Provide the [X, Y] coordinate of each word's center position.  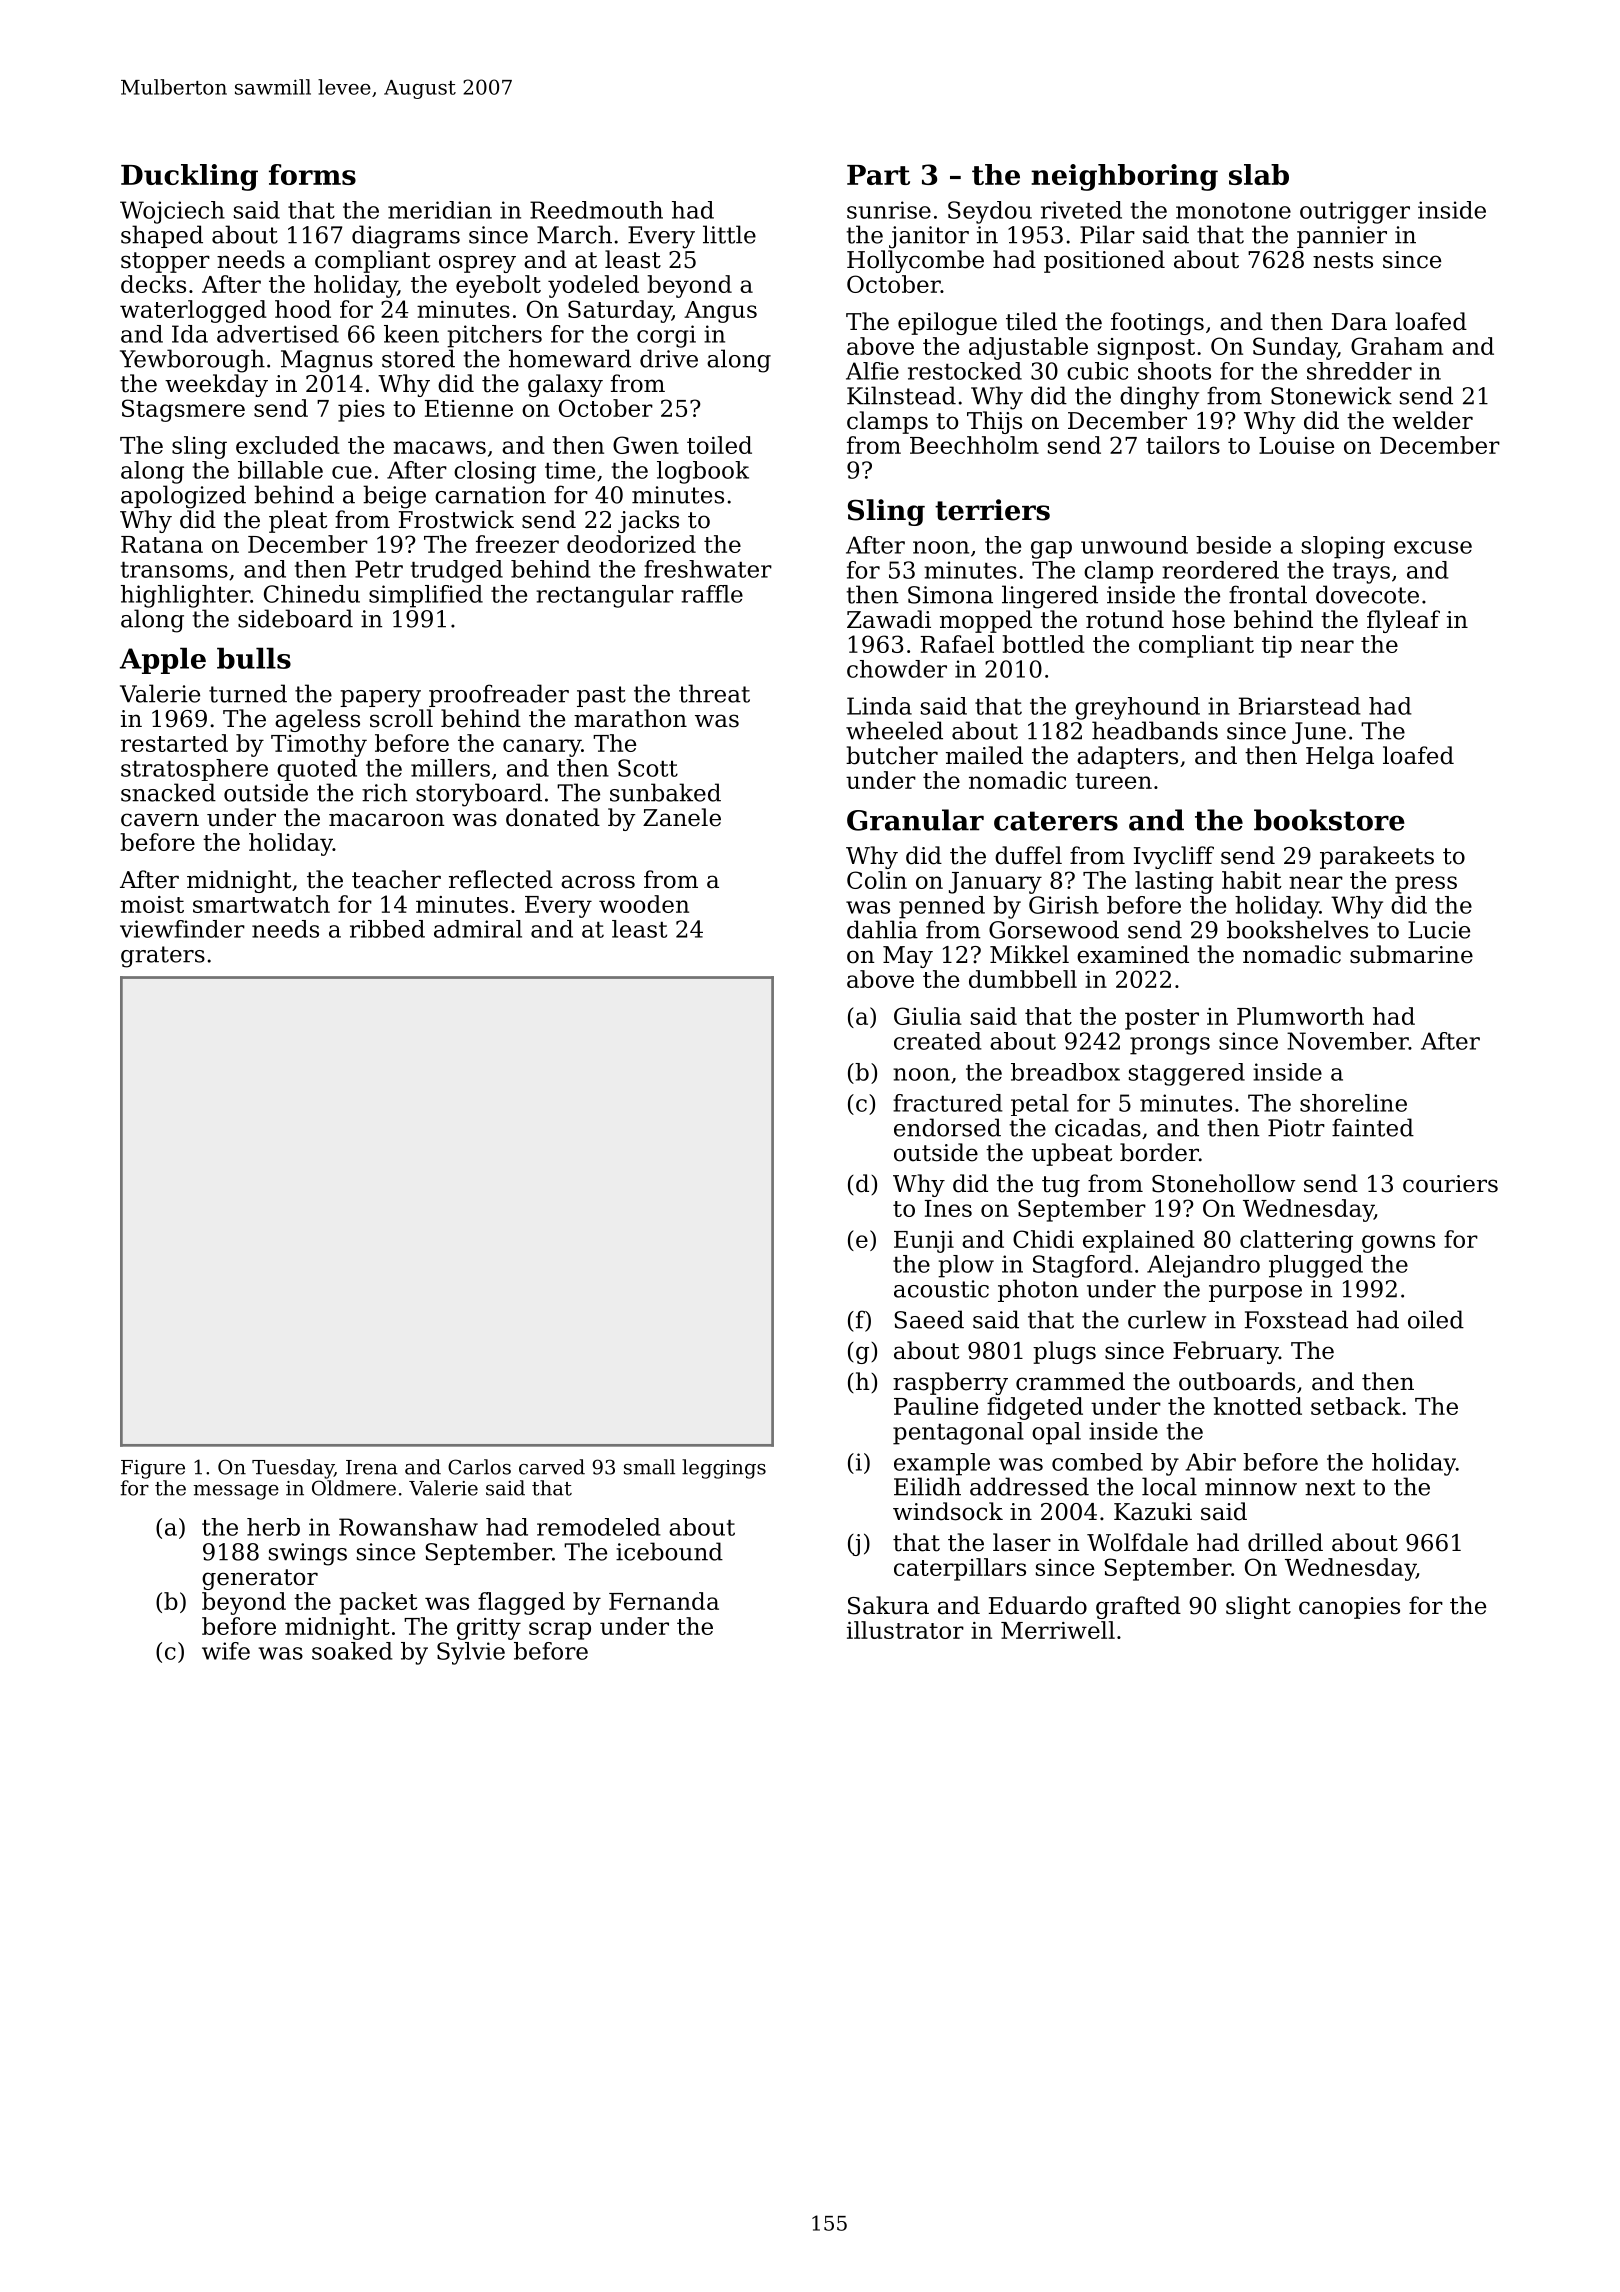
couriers [1450, 1184]
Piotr [1296, 1128]
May [908, 957]
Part [878, 175]
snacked [168, 792]
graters [163, 957]
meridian [440, 210]
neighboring [1124, 177]
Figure [153, 1469]
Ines [948, 1208]
